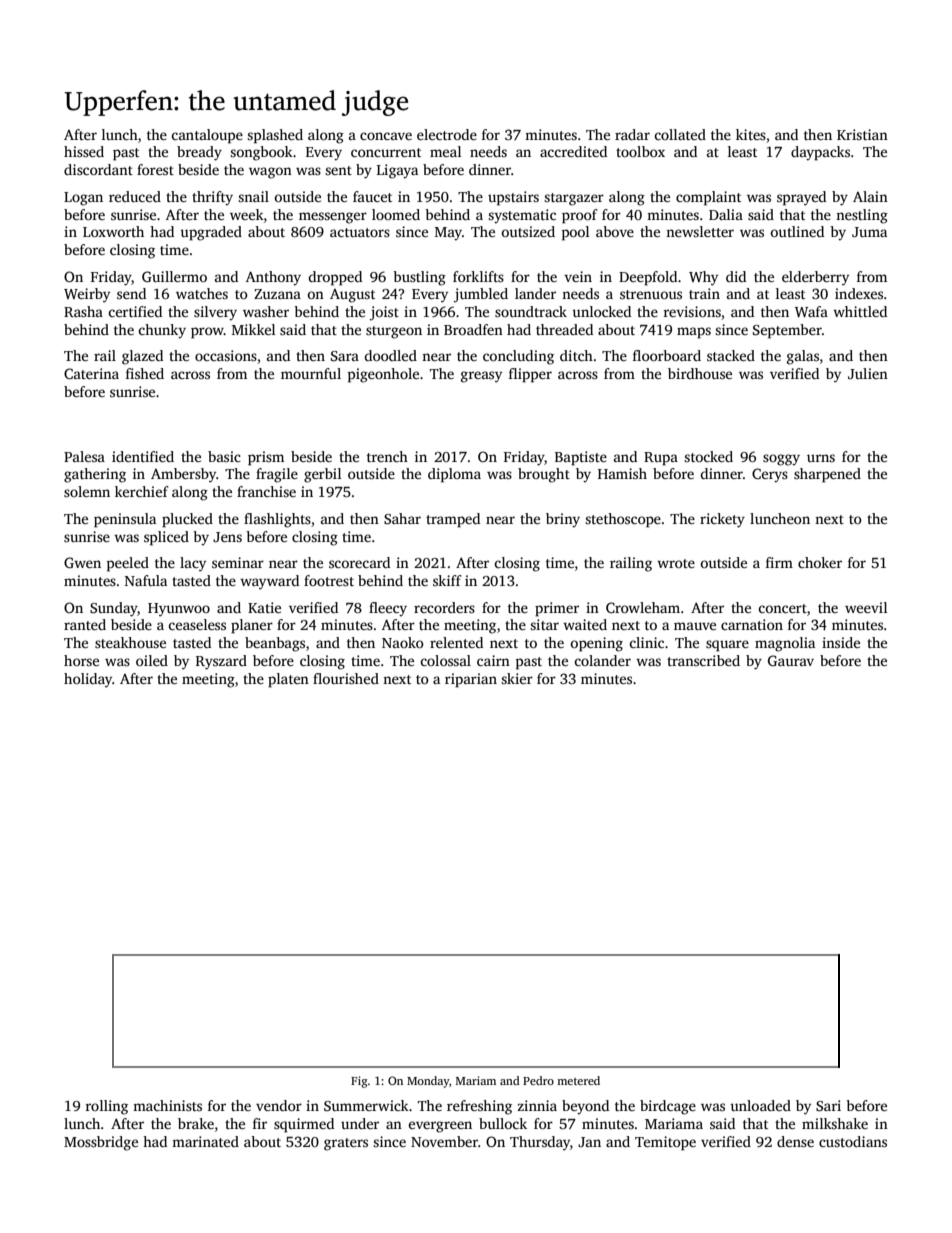  Describe the element at coordinates (576, 355) in the screenshot. I see `ditch` at that location.
